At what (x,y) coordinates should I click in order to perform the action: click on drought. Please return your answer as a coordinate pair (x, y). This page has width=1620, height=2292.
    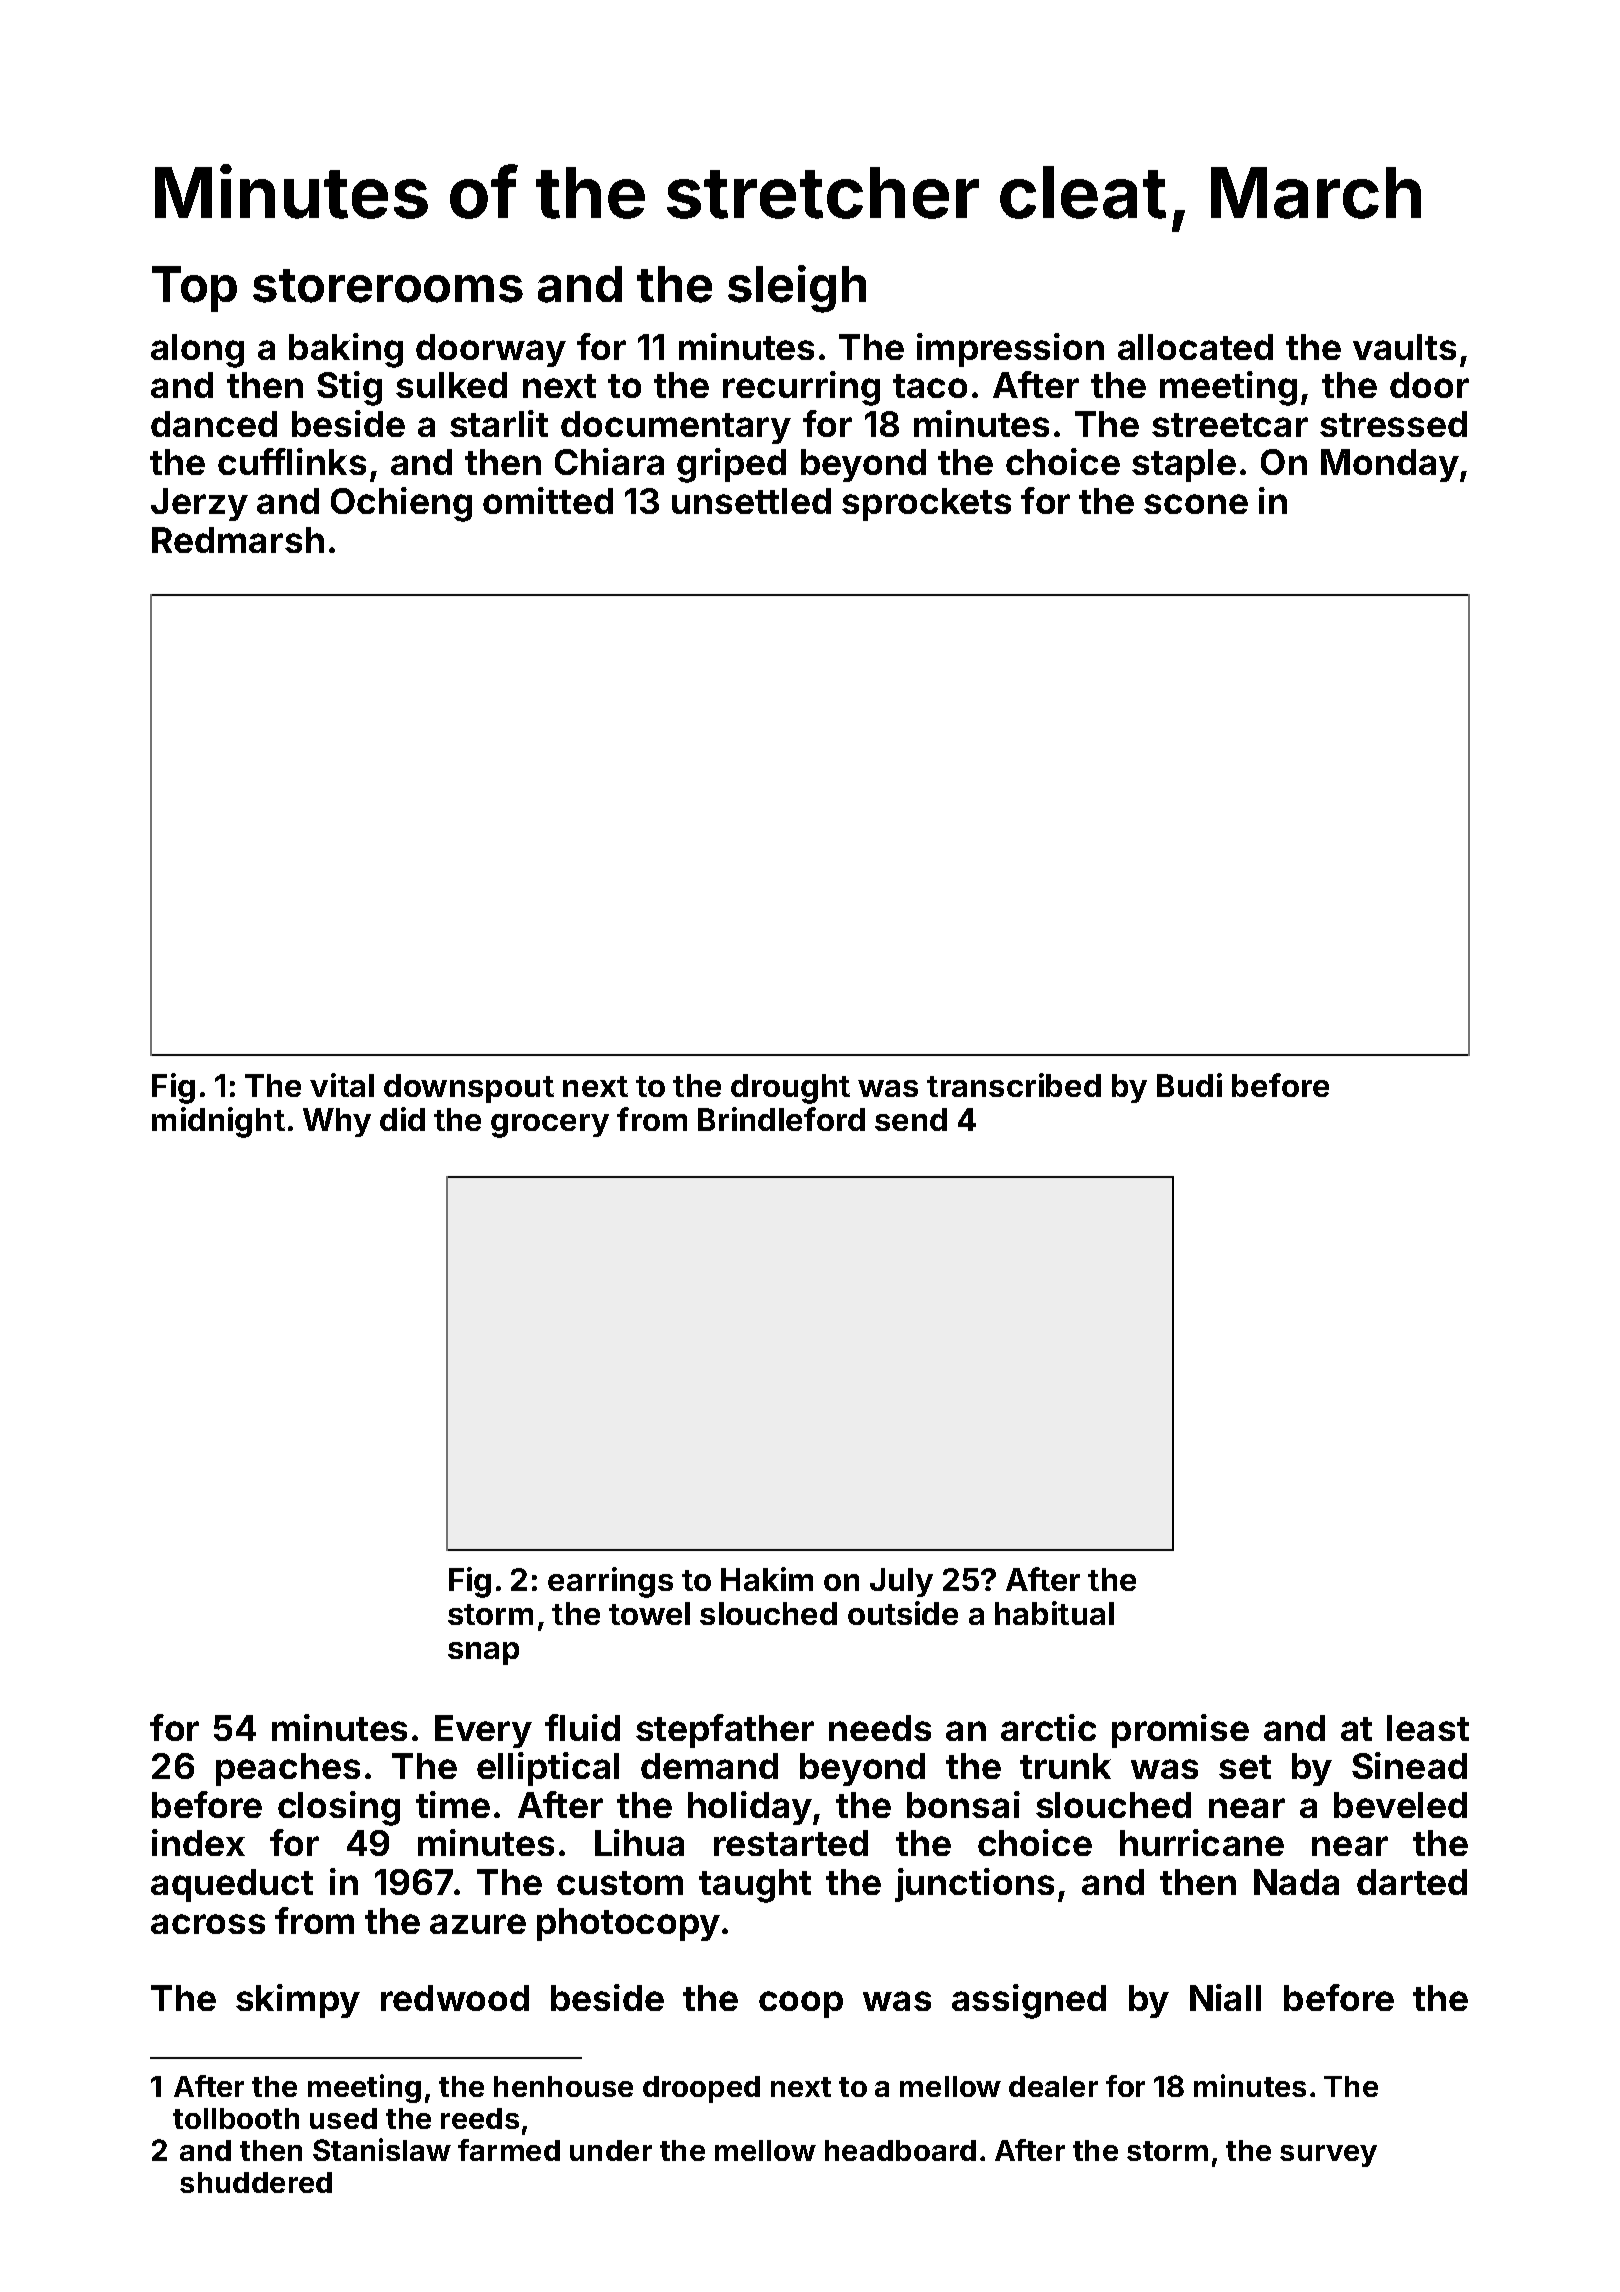
    Looking at the image, I should click on (790, 1089).
